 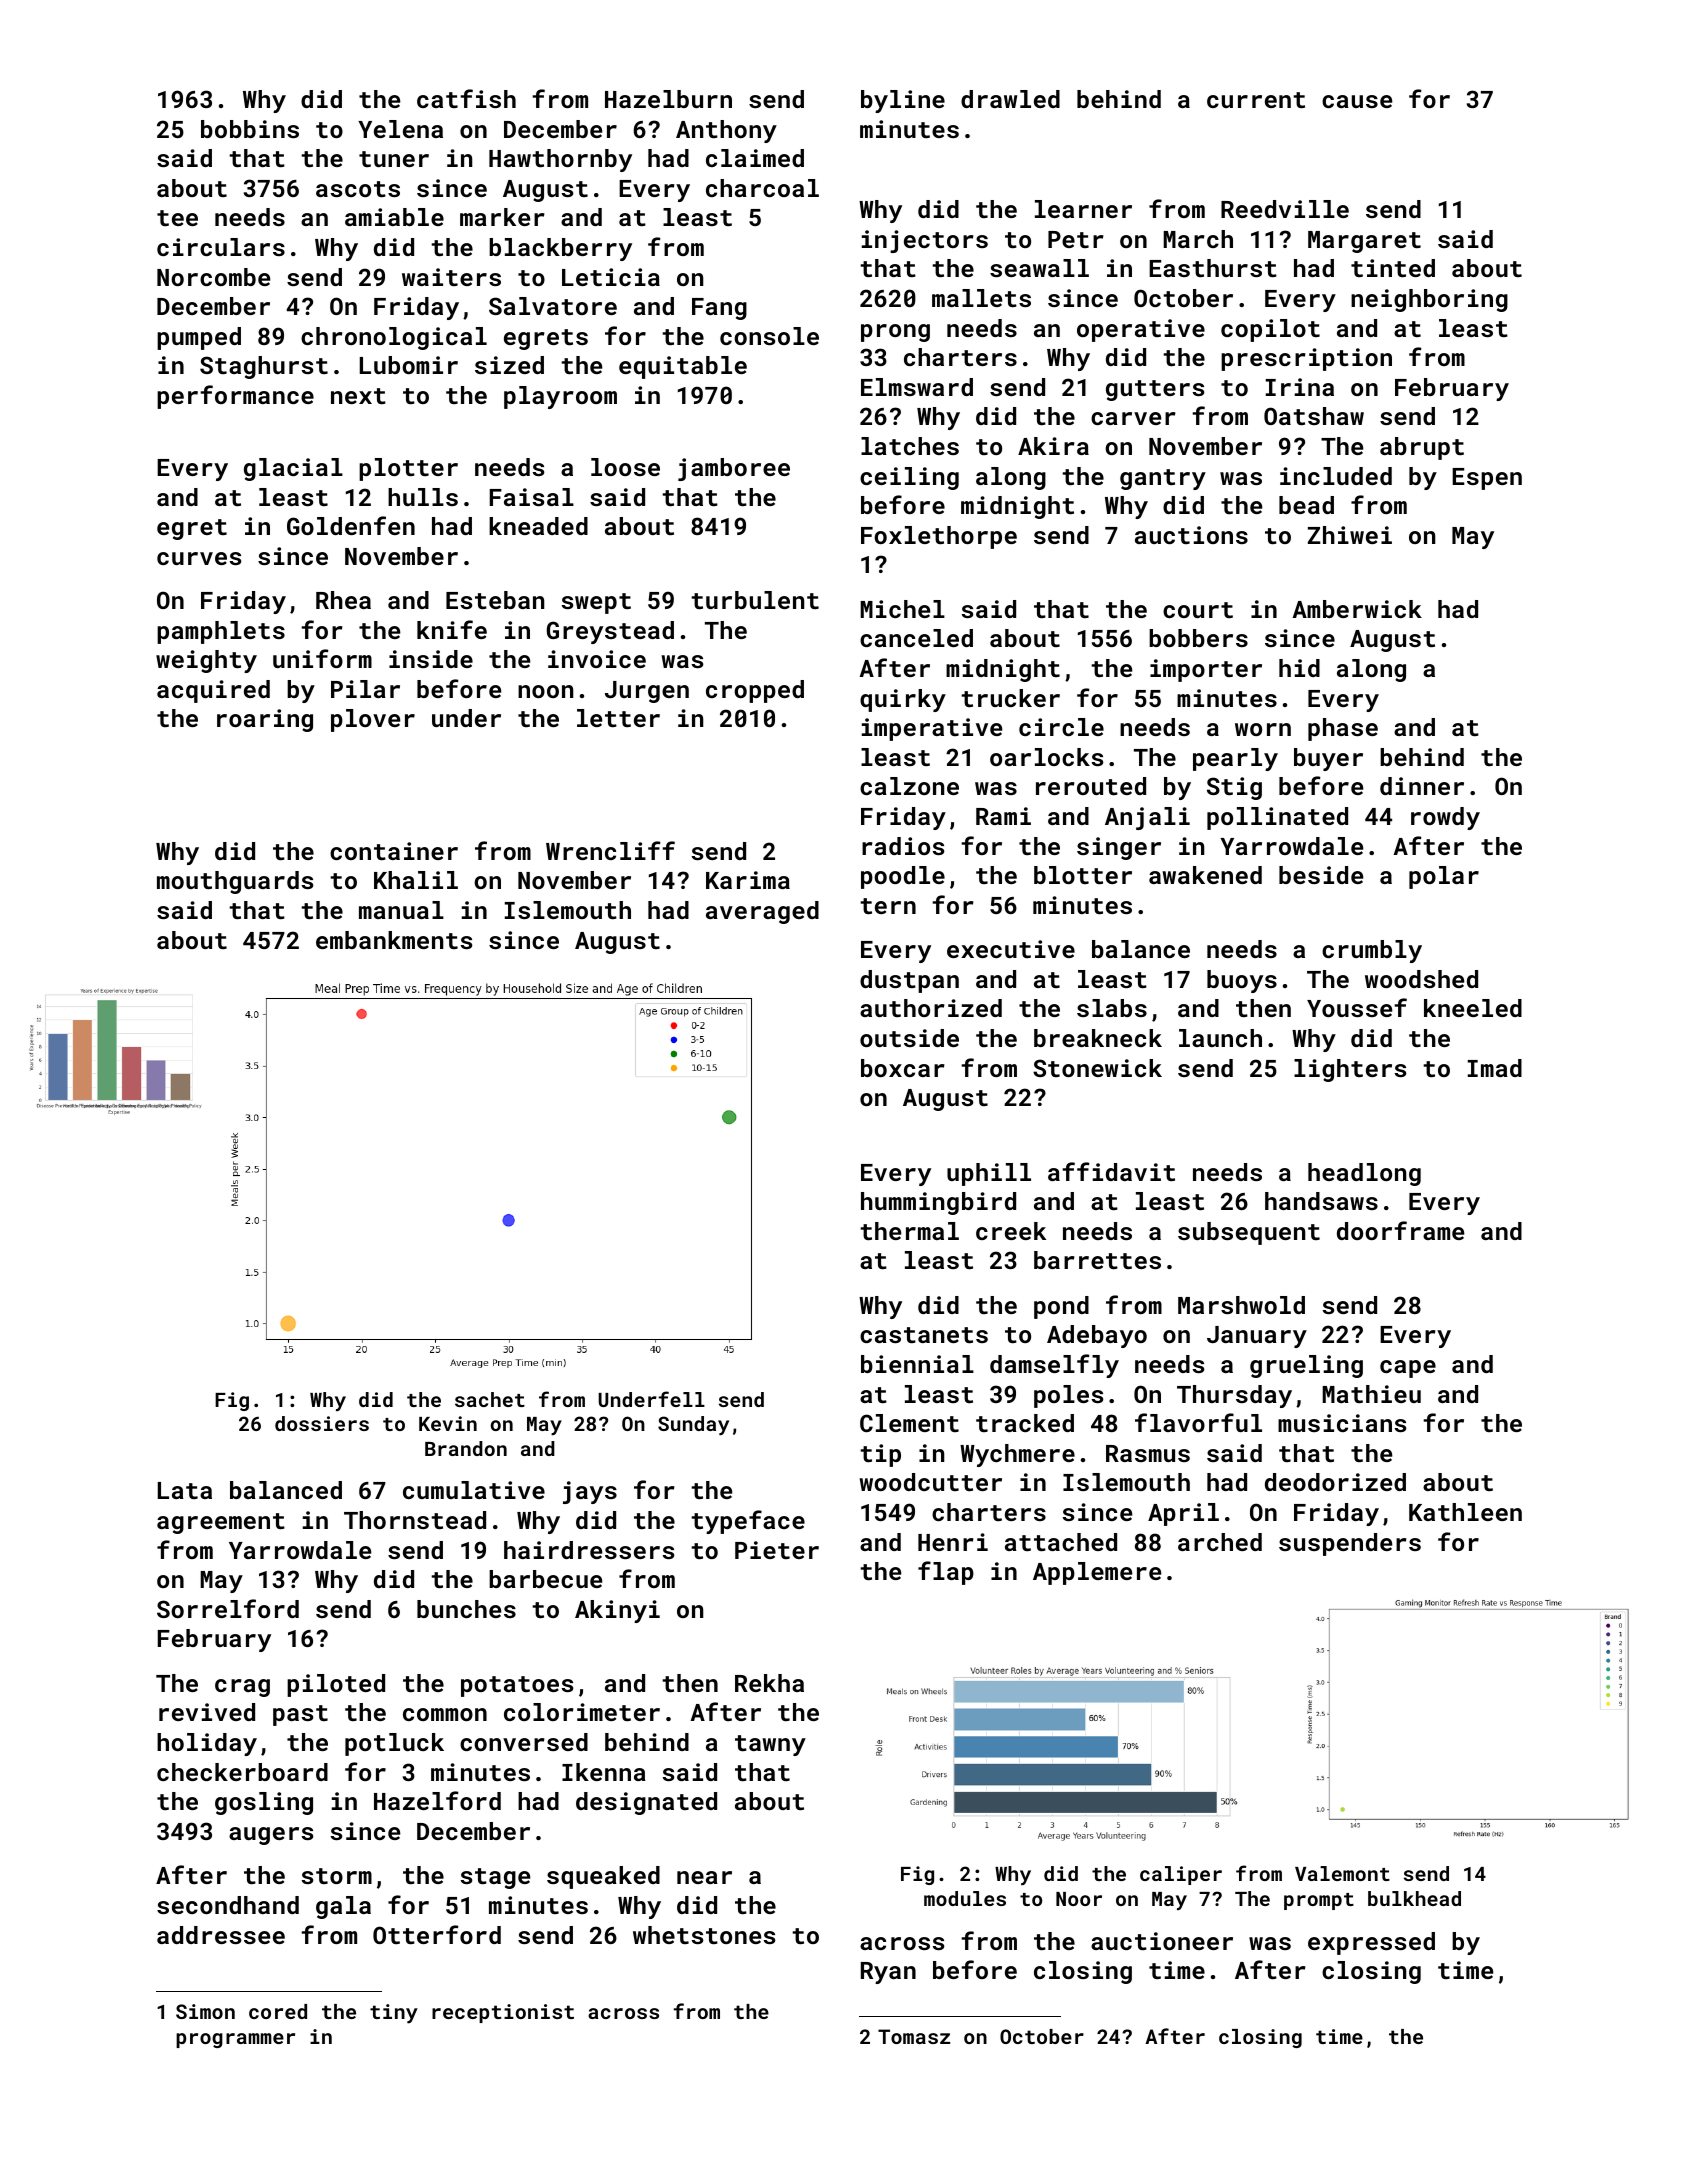 What do you see at coordinates (1061, 1307) in the page?
I see `pond` at bounding box center [1061, 1307].
